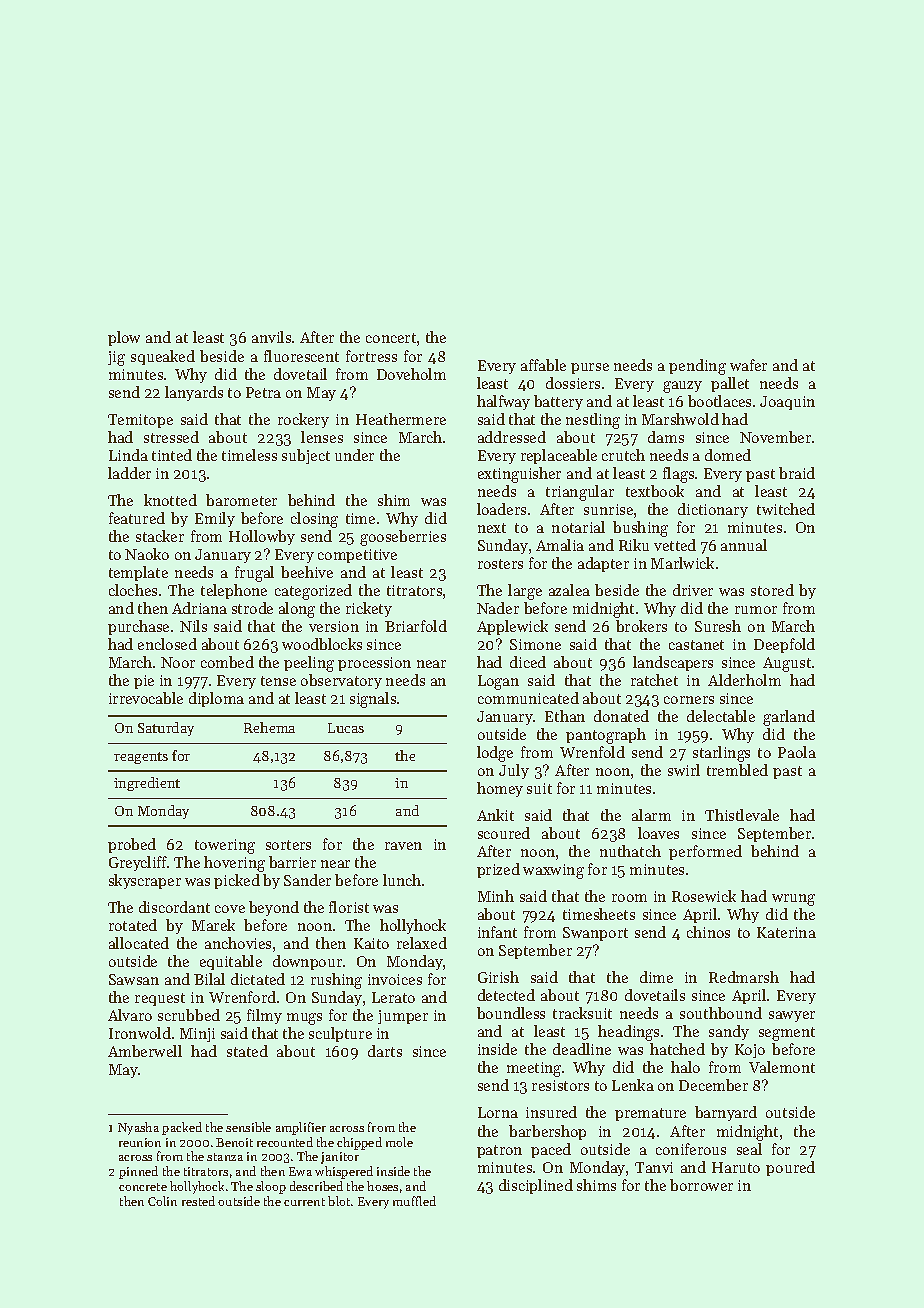  Describe the element at coordinates (145, 1051) in the screenshot. I see `Amberwell` at that location.
